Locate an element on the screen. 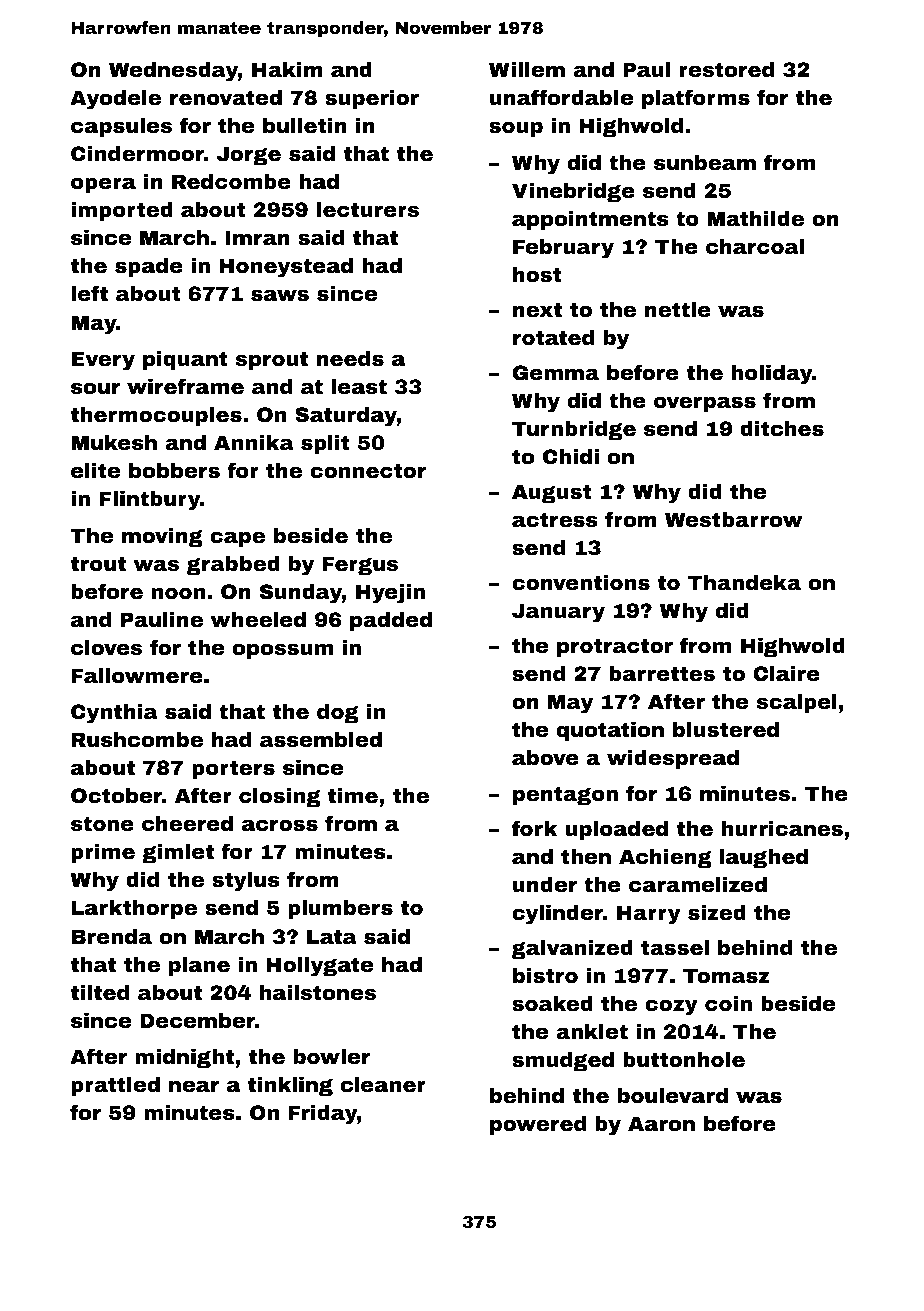 The width and height of the screenshot is (924, 1311). conventions is located at coordinates (581, 582).
